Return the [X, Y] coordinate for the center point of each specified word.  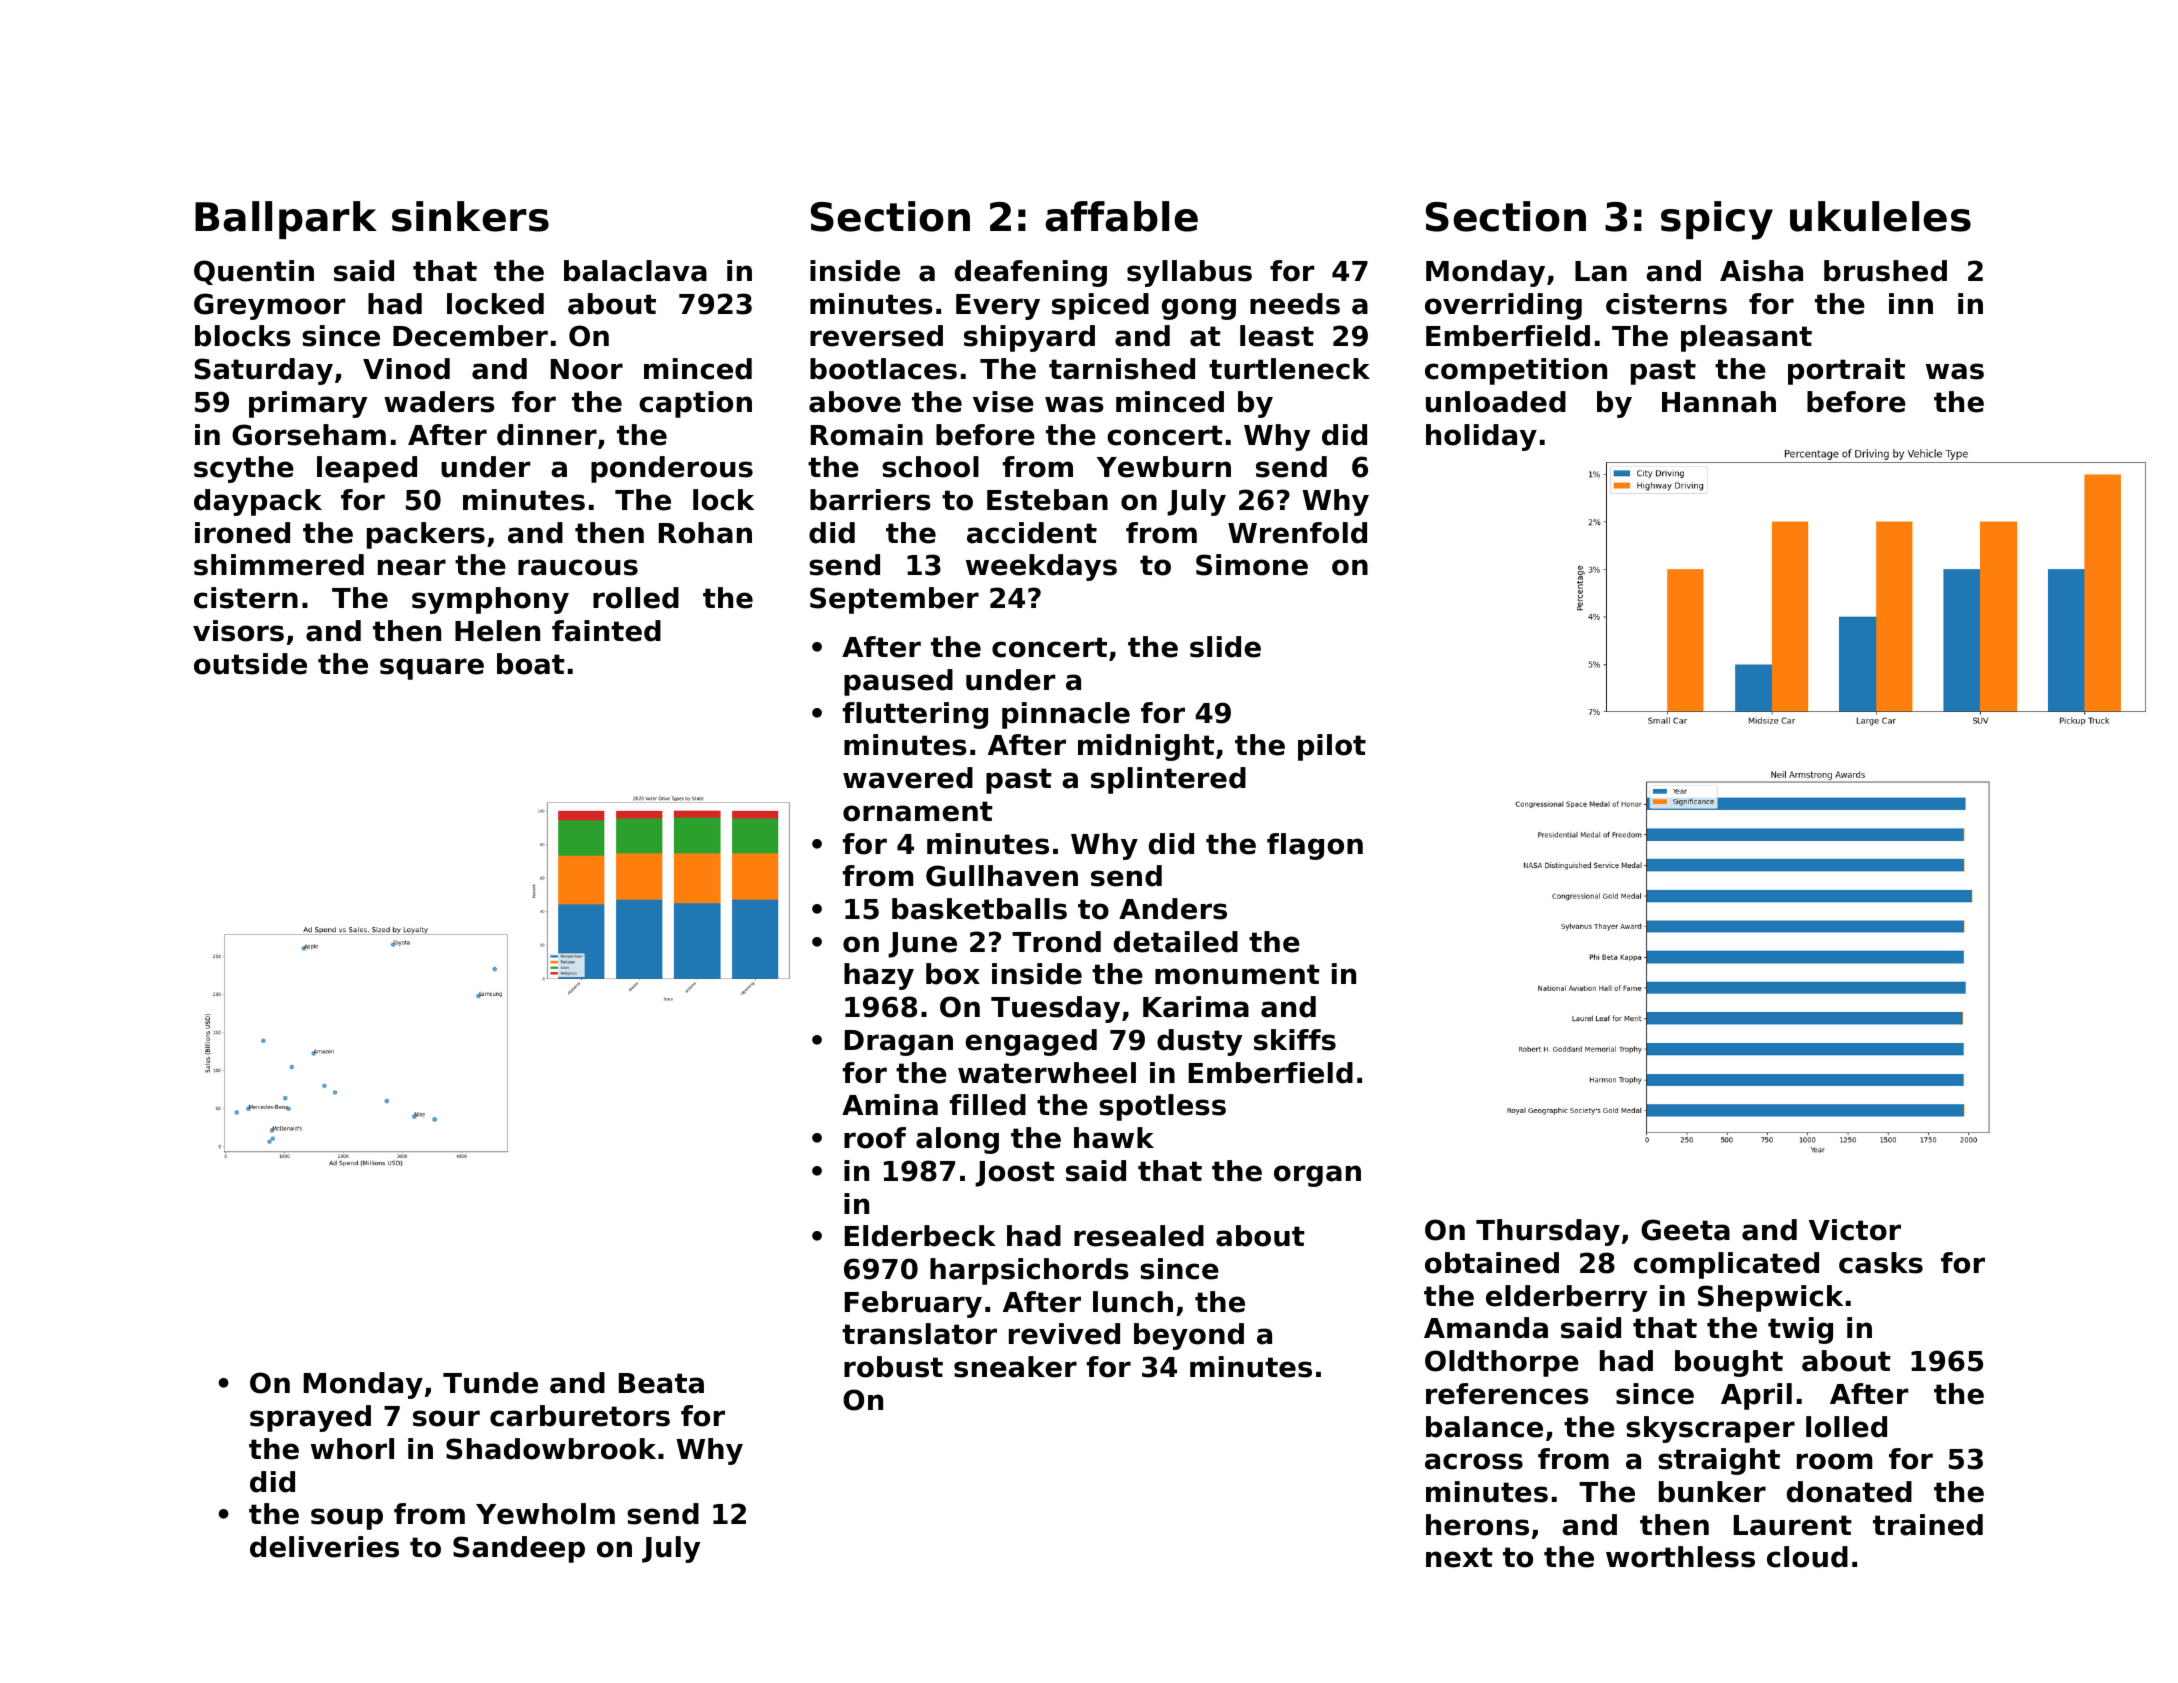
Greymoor [269, 306]
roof [875, 1138]
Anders [1173, 909]
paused [898, 682]
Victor [1855, 1230]
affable [1121, 216]
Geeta [1685, 1230]
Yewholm [545, 1514]
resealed [1139, 1236]
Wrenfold [1297, 533]
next [1459, 1557]
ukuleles [1880, 216]
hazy [879, 976]
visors [238, 631]
